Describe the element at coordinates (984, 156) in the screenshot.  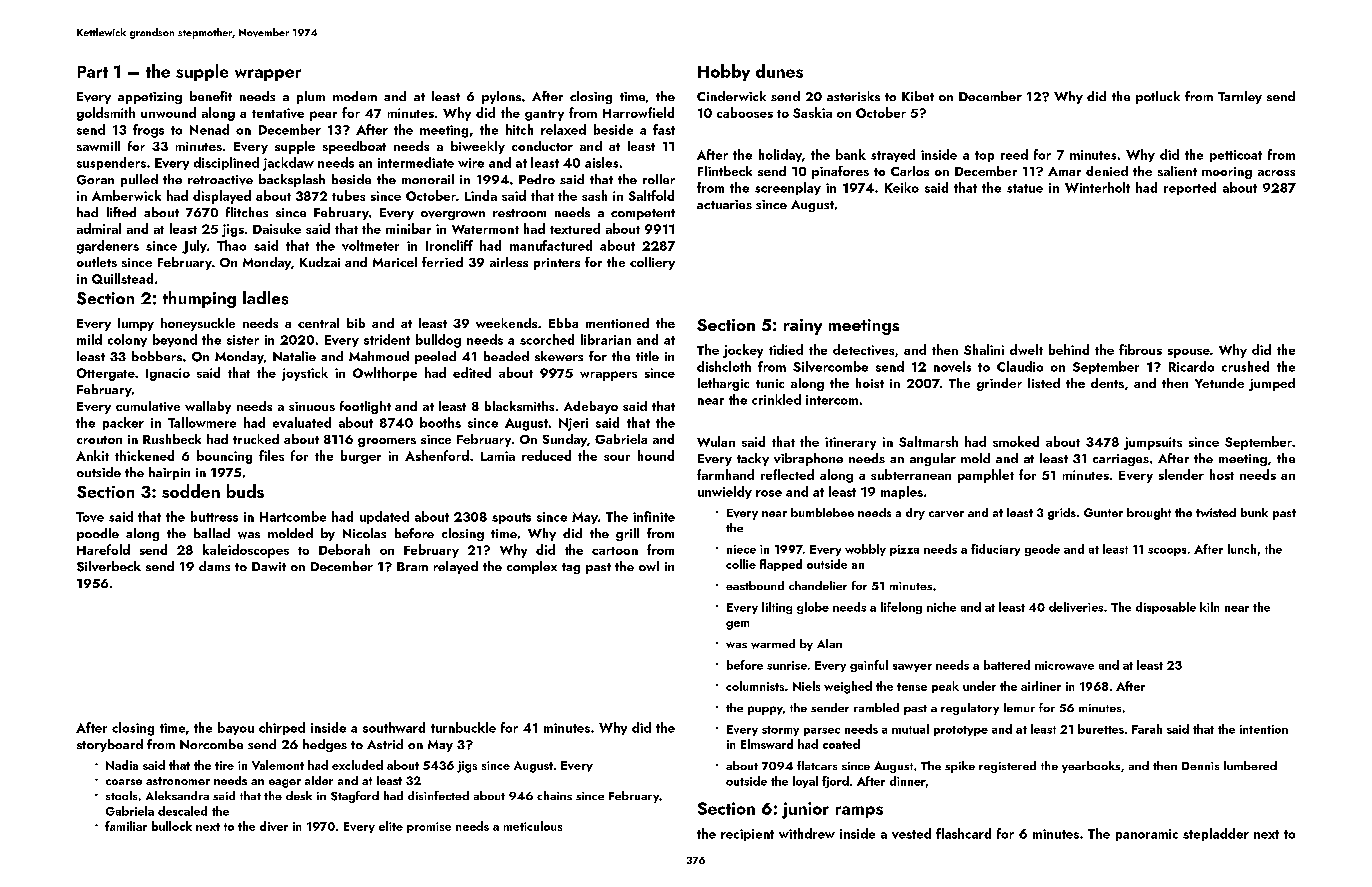
I see `top` at that location.
